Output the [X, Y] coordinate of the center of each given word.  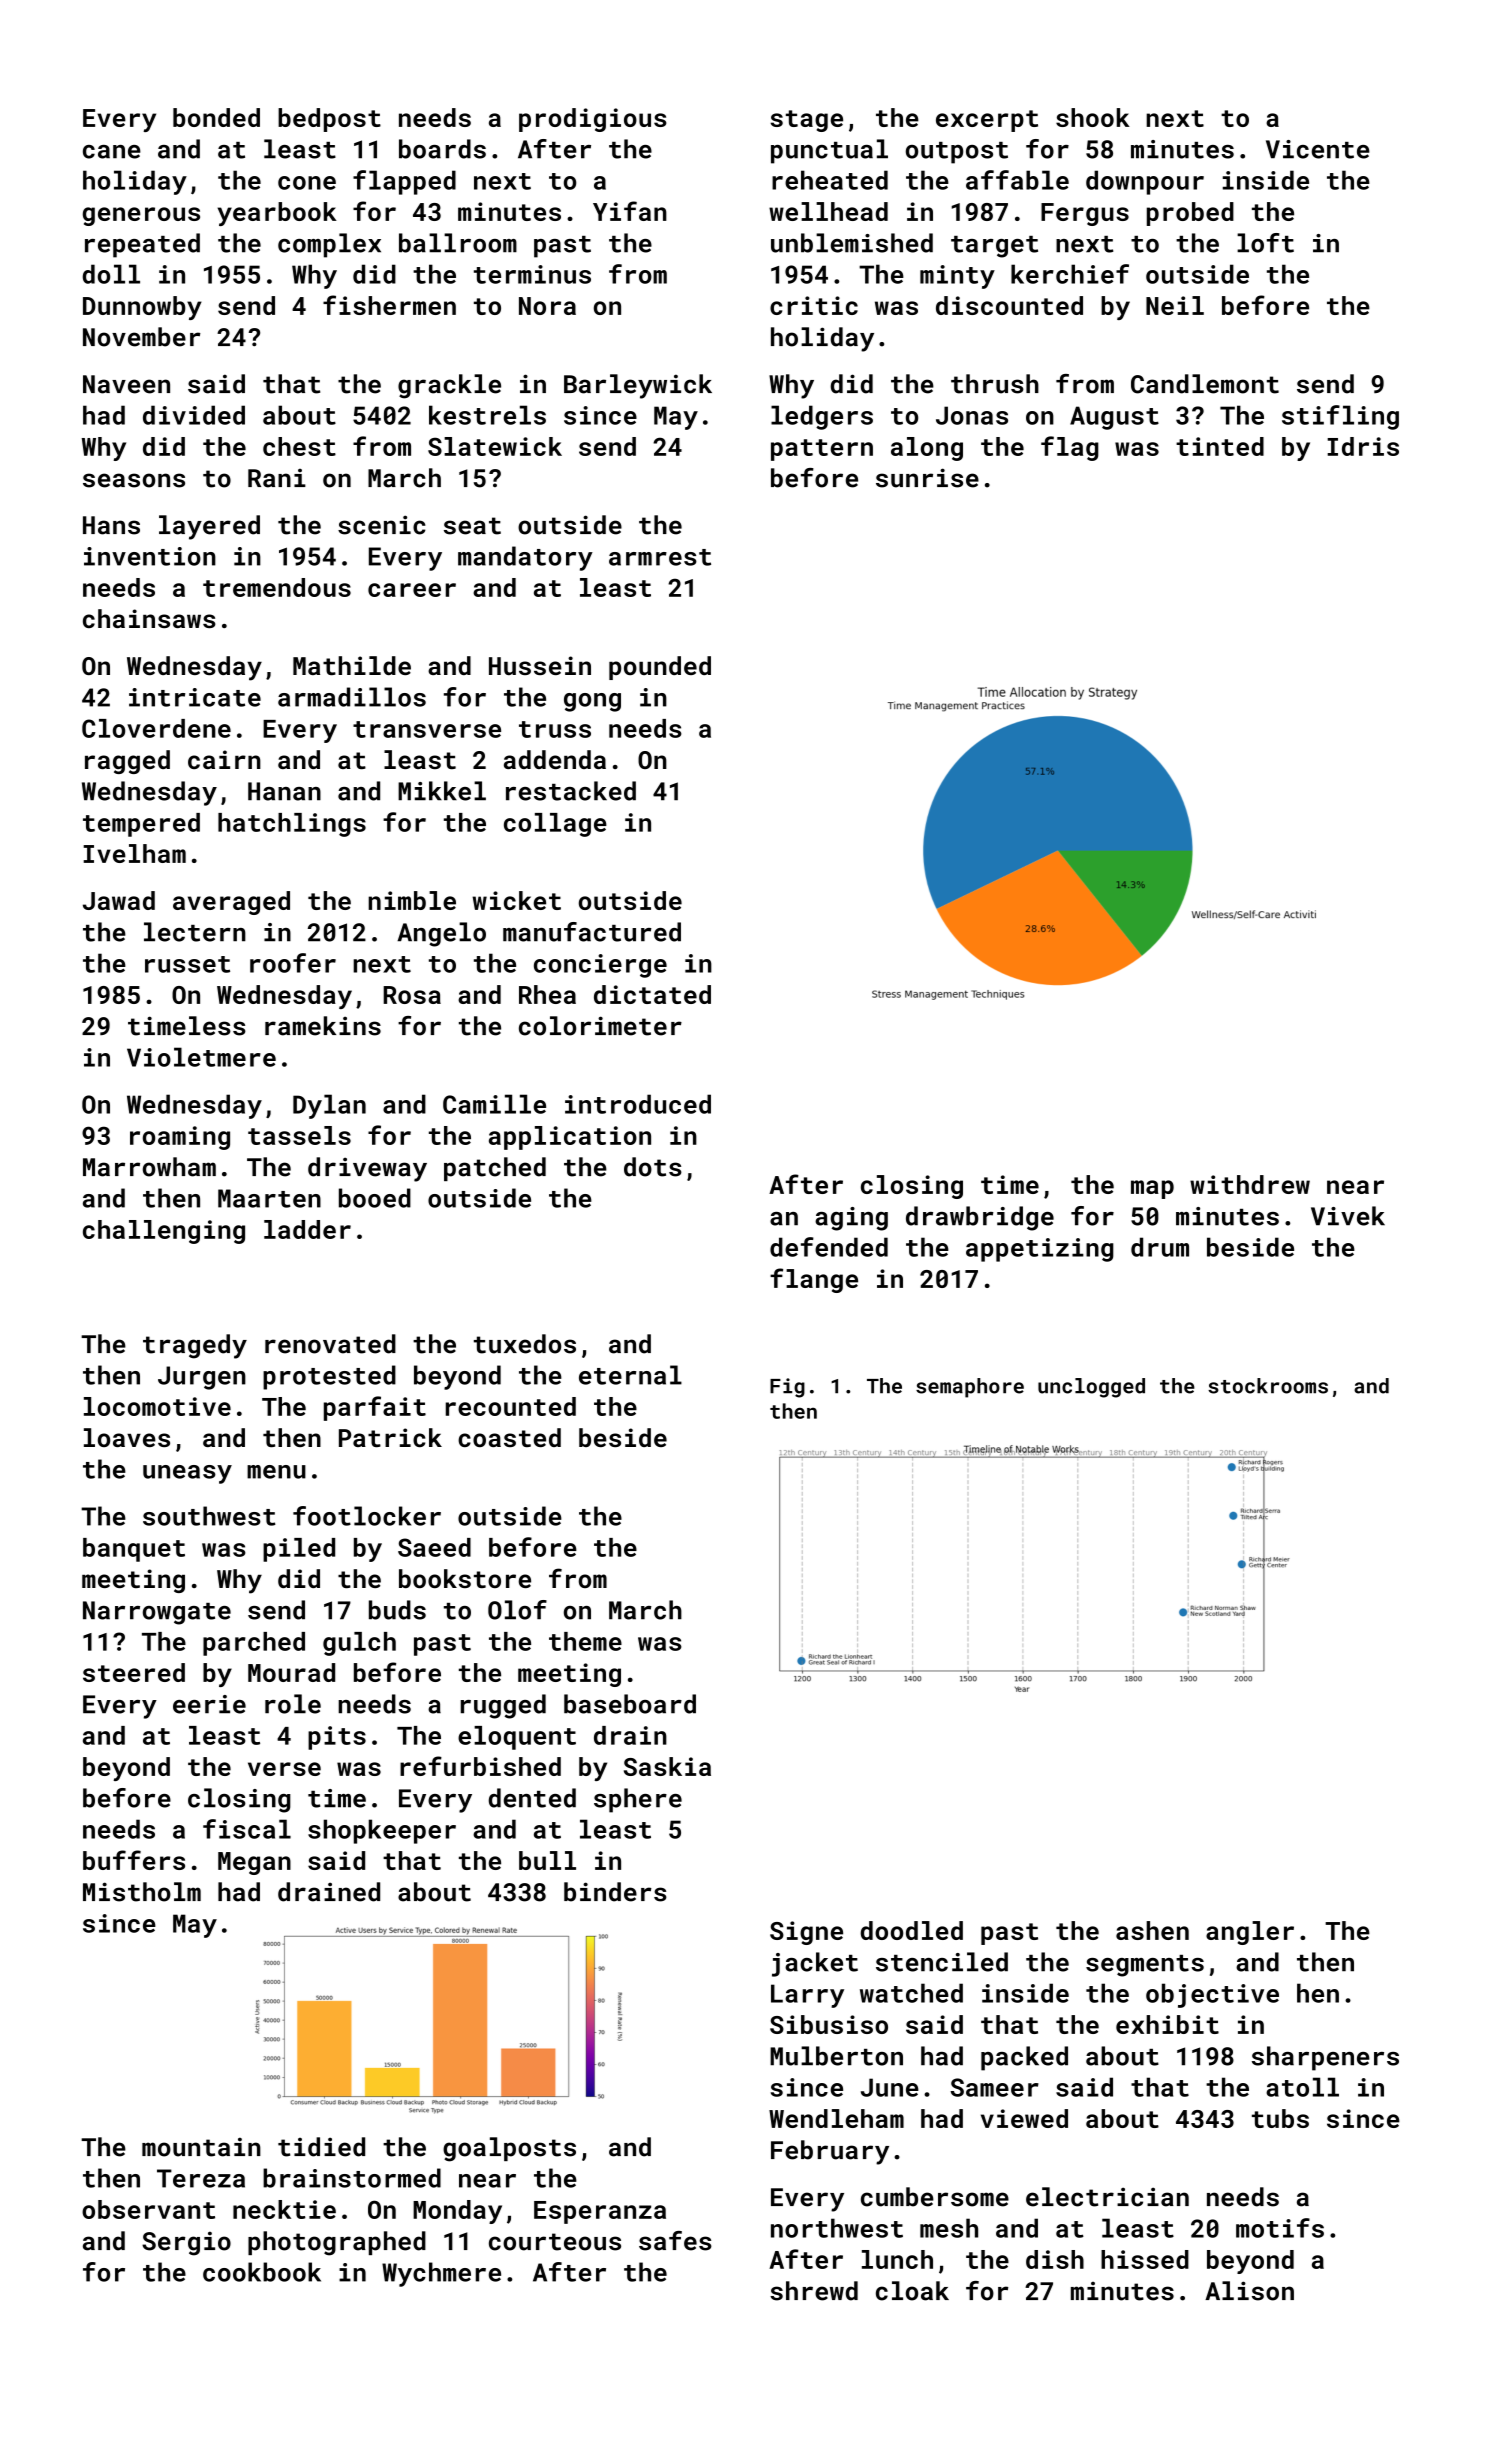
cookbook [262, 2272]
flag [1070, 448]
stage [807, 121]
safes [675, 2241]
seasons [134, 480]
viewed [1024, 2118]
